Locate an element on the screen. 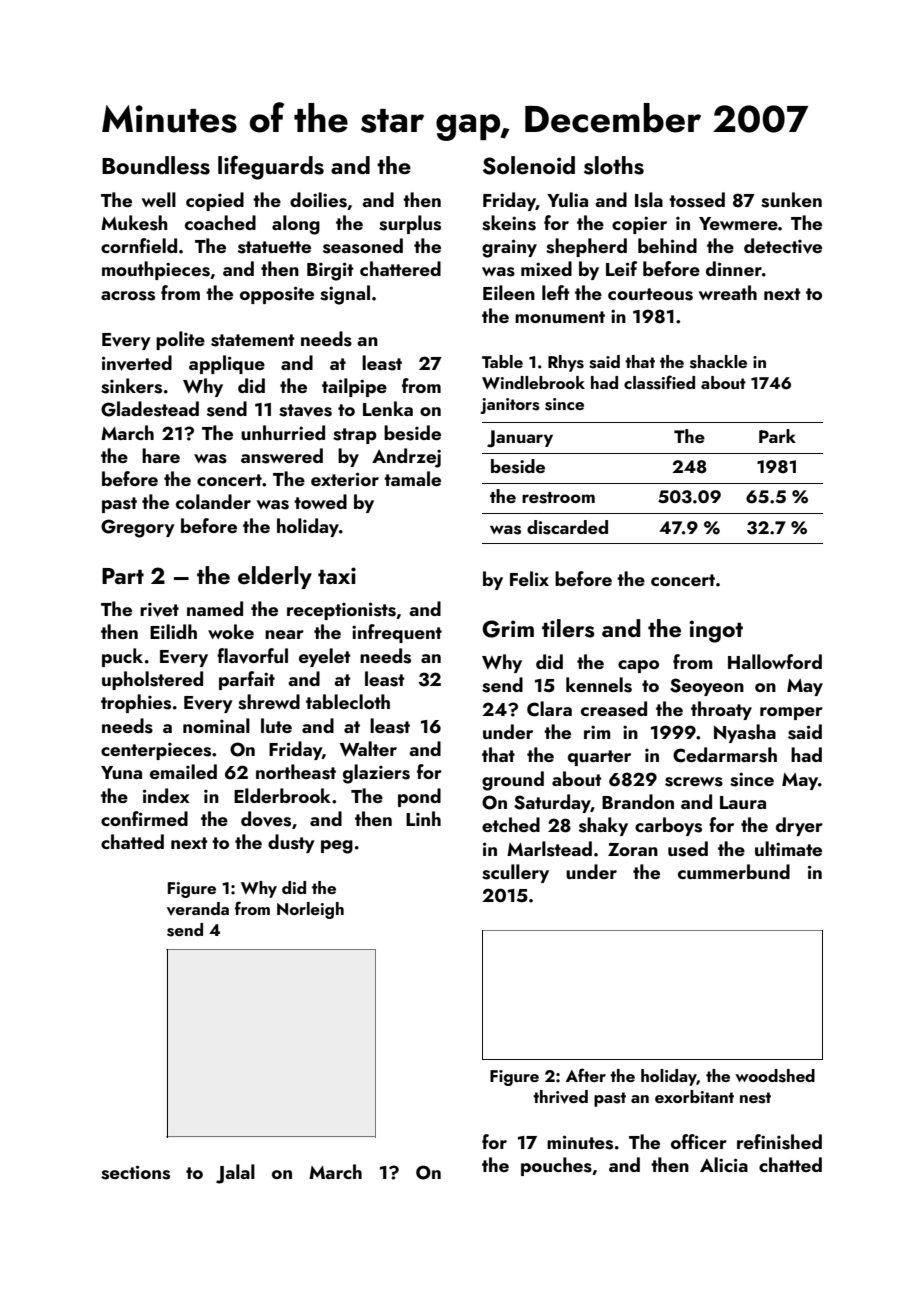 The image size is (924, 1308). peg is located at coordinates (337, 847).
